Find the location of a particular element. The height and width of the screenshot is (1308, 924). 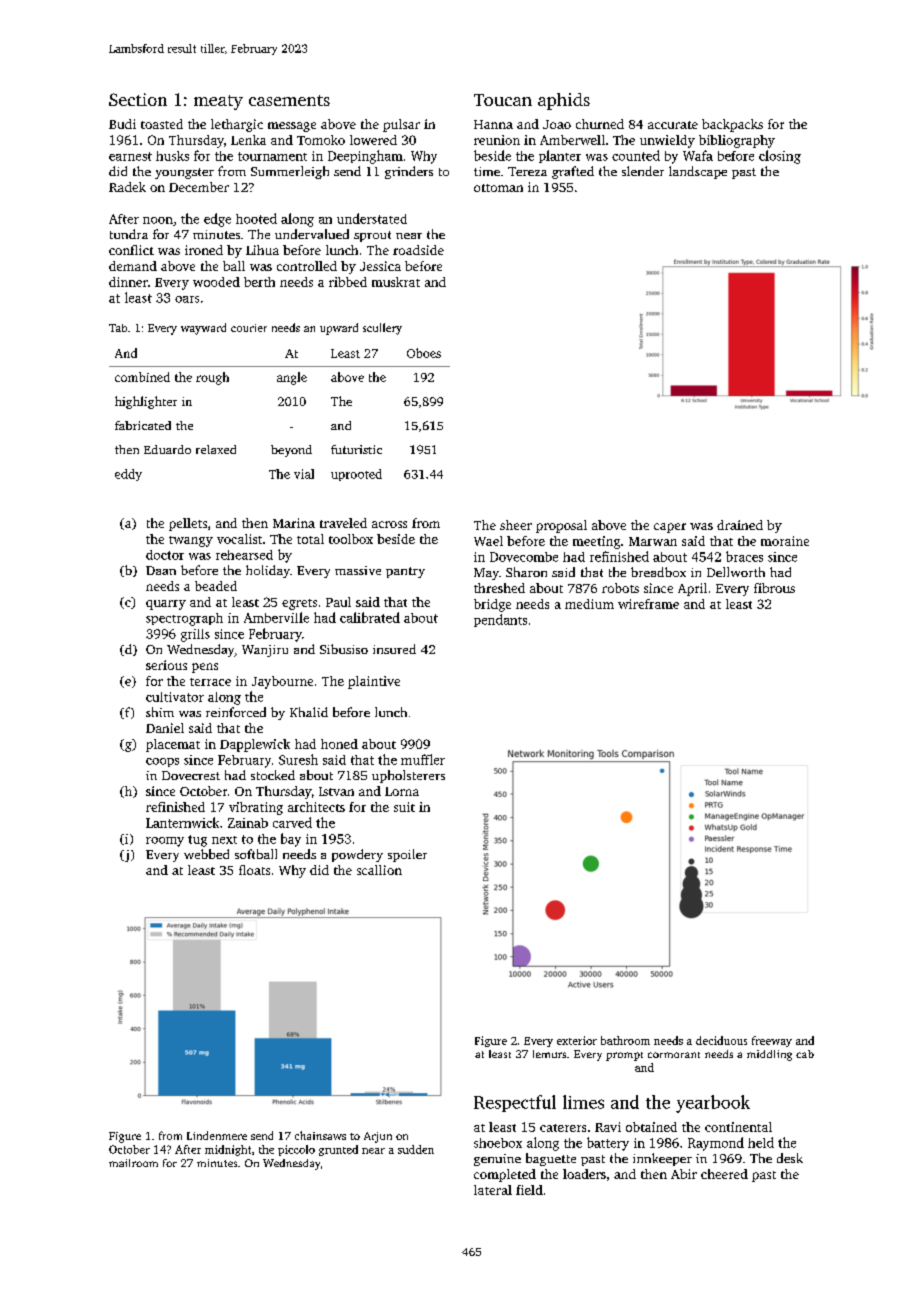

closing is located at coordinates (780, 157).
